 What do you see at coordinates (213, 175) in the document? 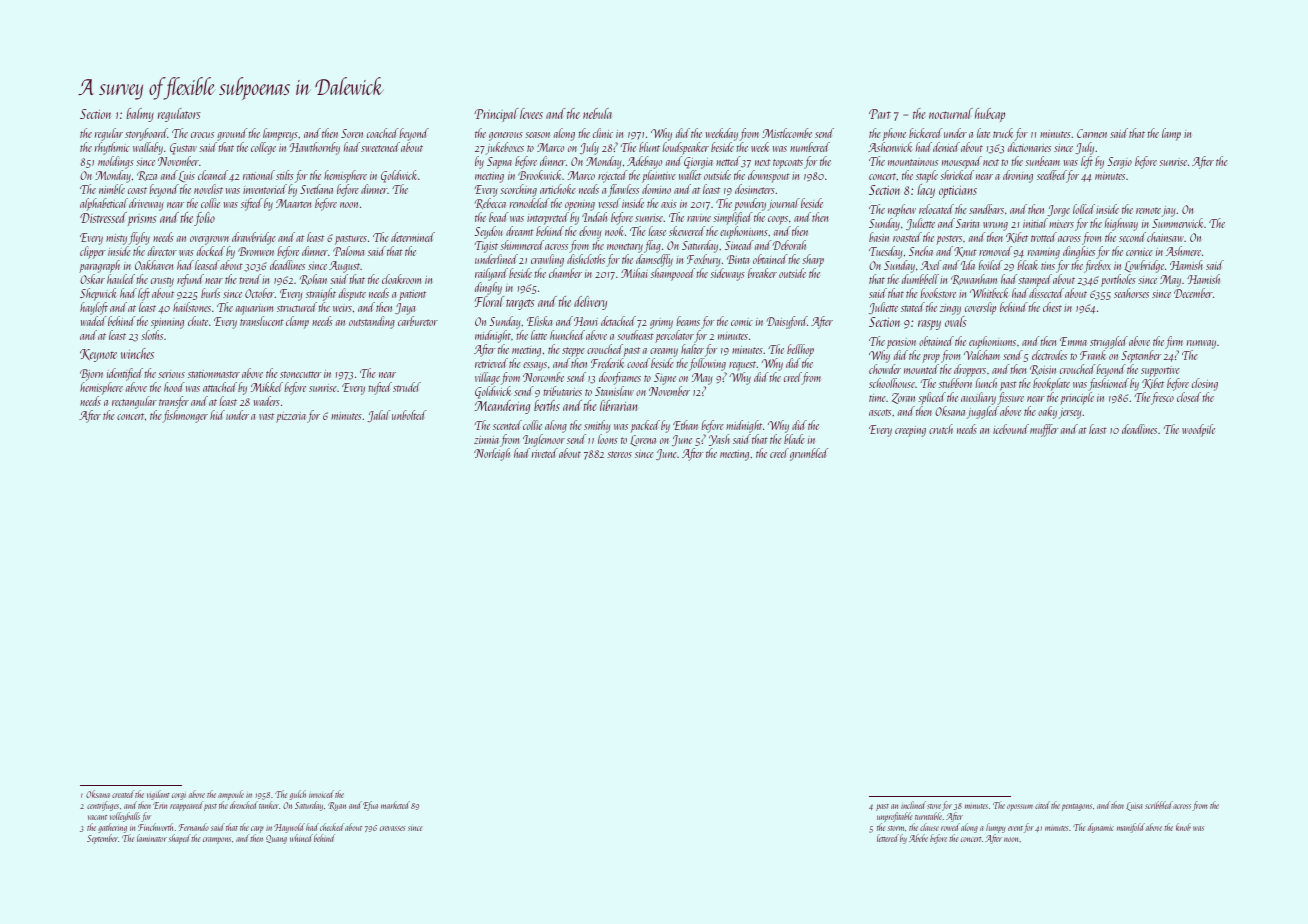
I see `cleaned` at bounding box center [213, 175].
